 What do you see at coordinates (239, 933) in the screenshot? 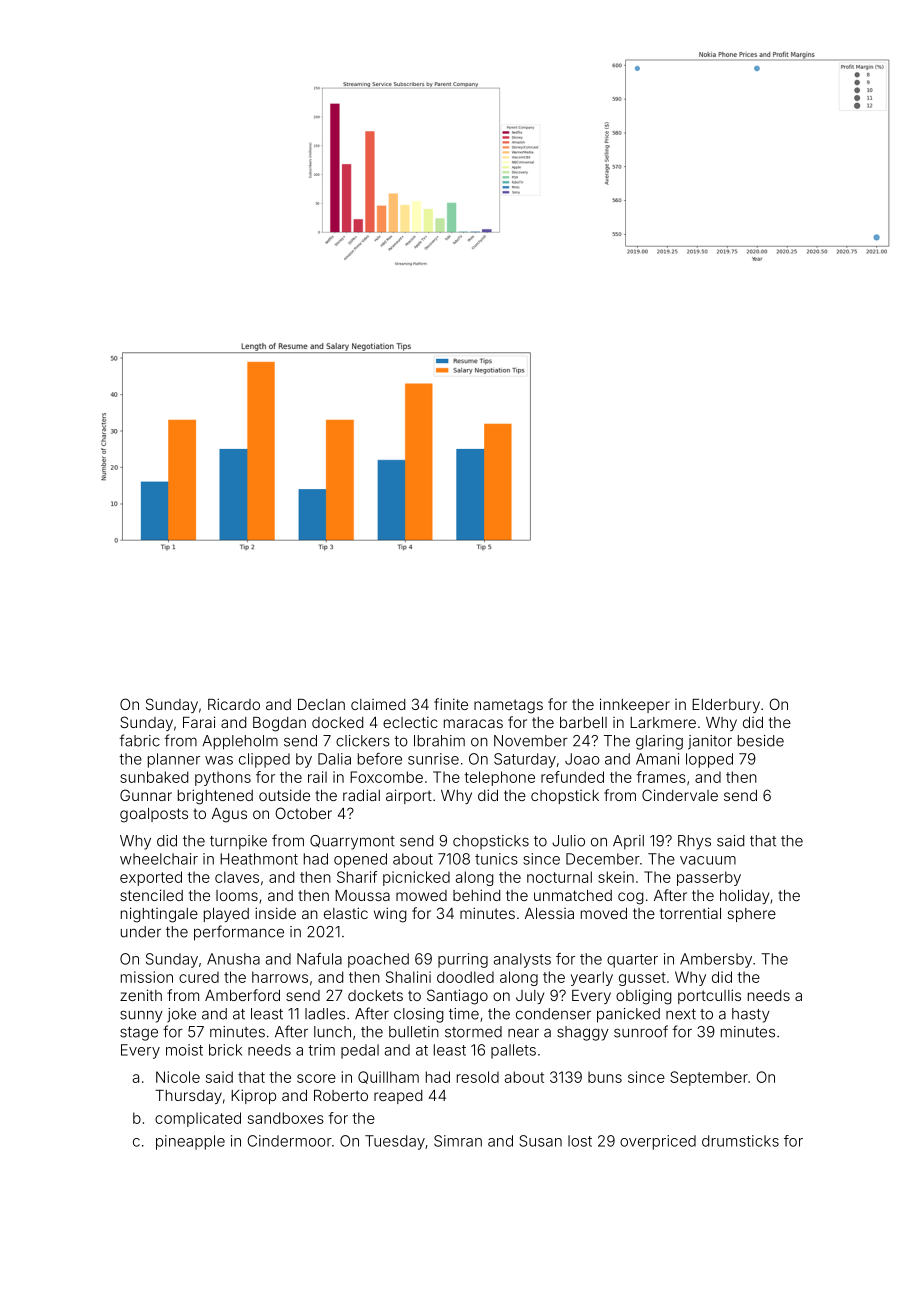
I see `performance` at bounding box center [239, 933].
